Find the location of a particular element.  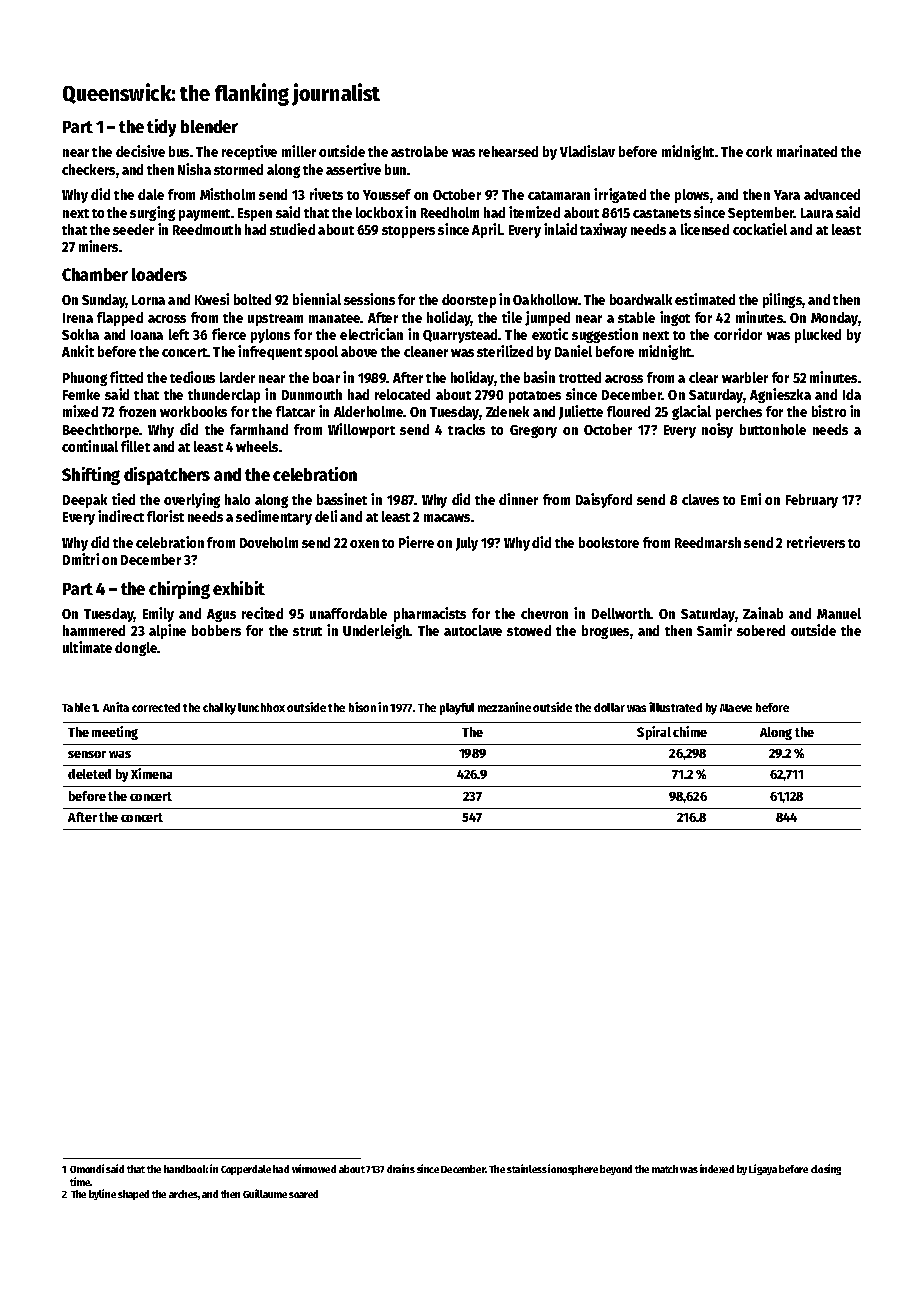

checkers is located at coordinates (88, 169).
